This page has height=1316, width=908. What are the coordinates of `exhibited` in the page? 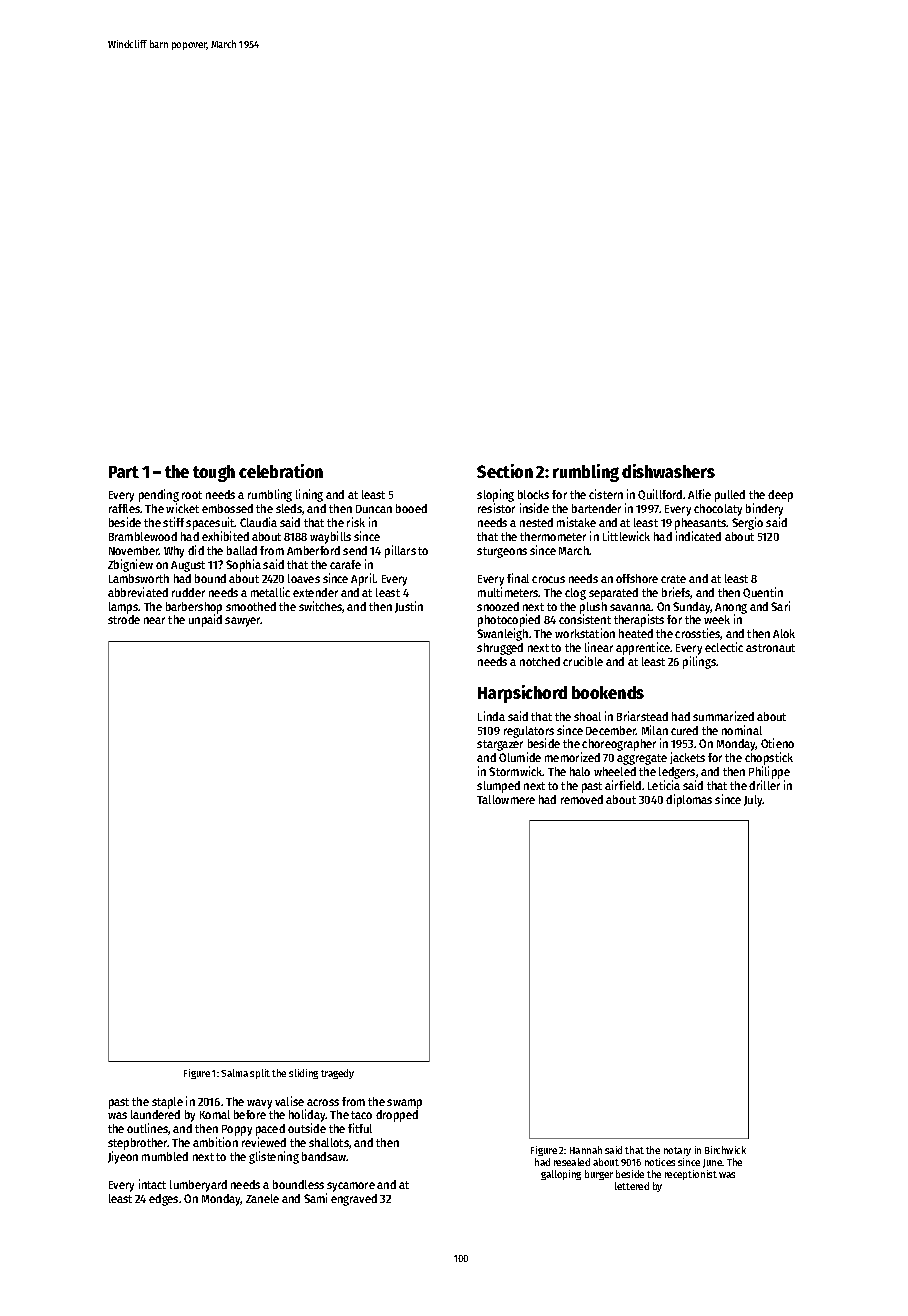 It's located at (225, 536).
